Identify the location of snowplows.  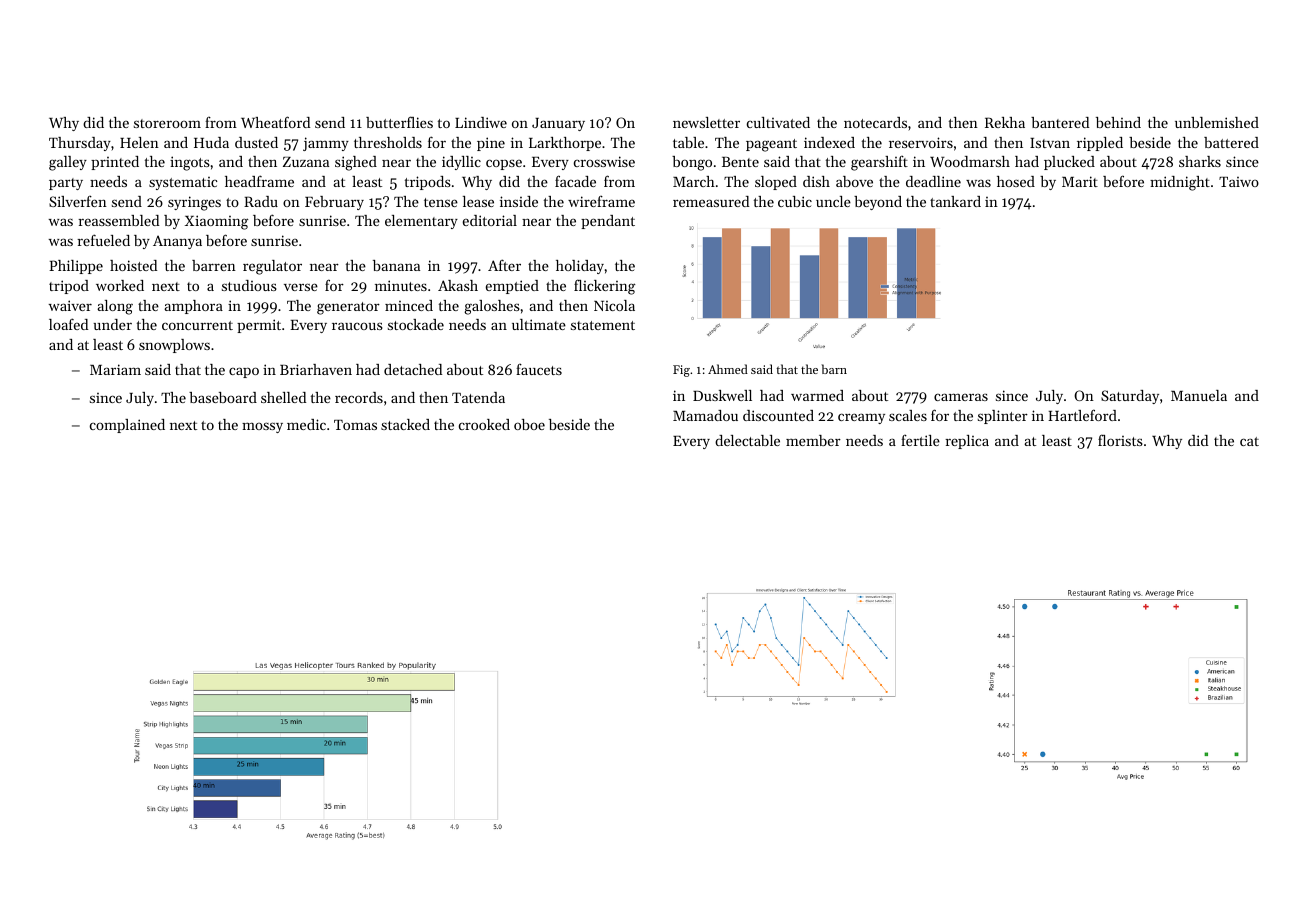
(174, 346).
